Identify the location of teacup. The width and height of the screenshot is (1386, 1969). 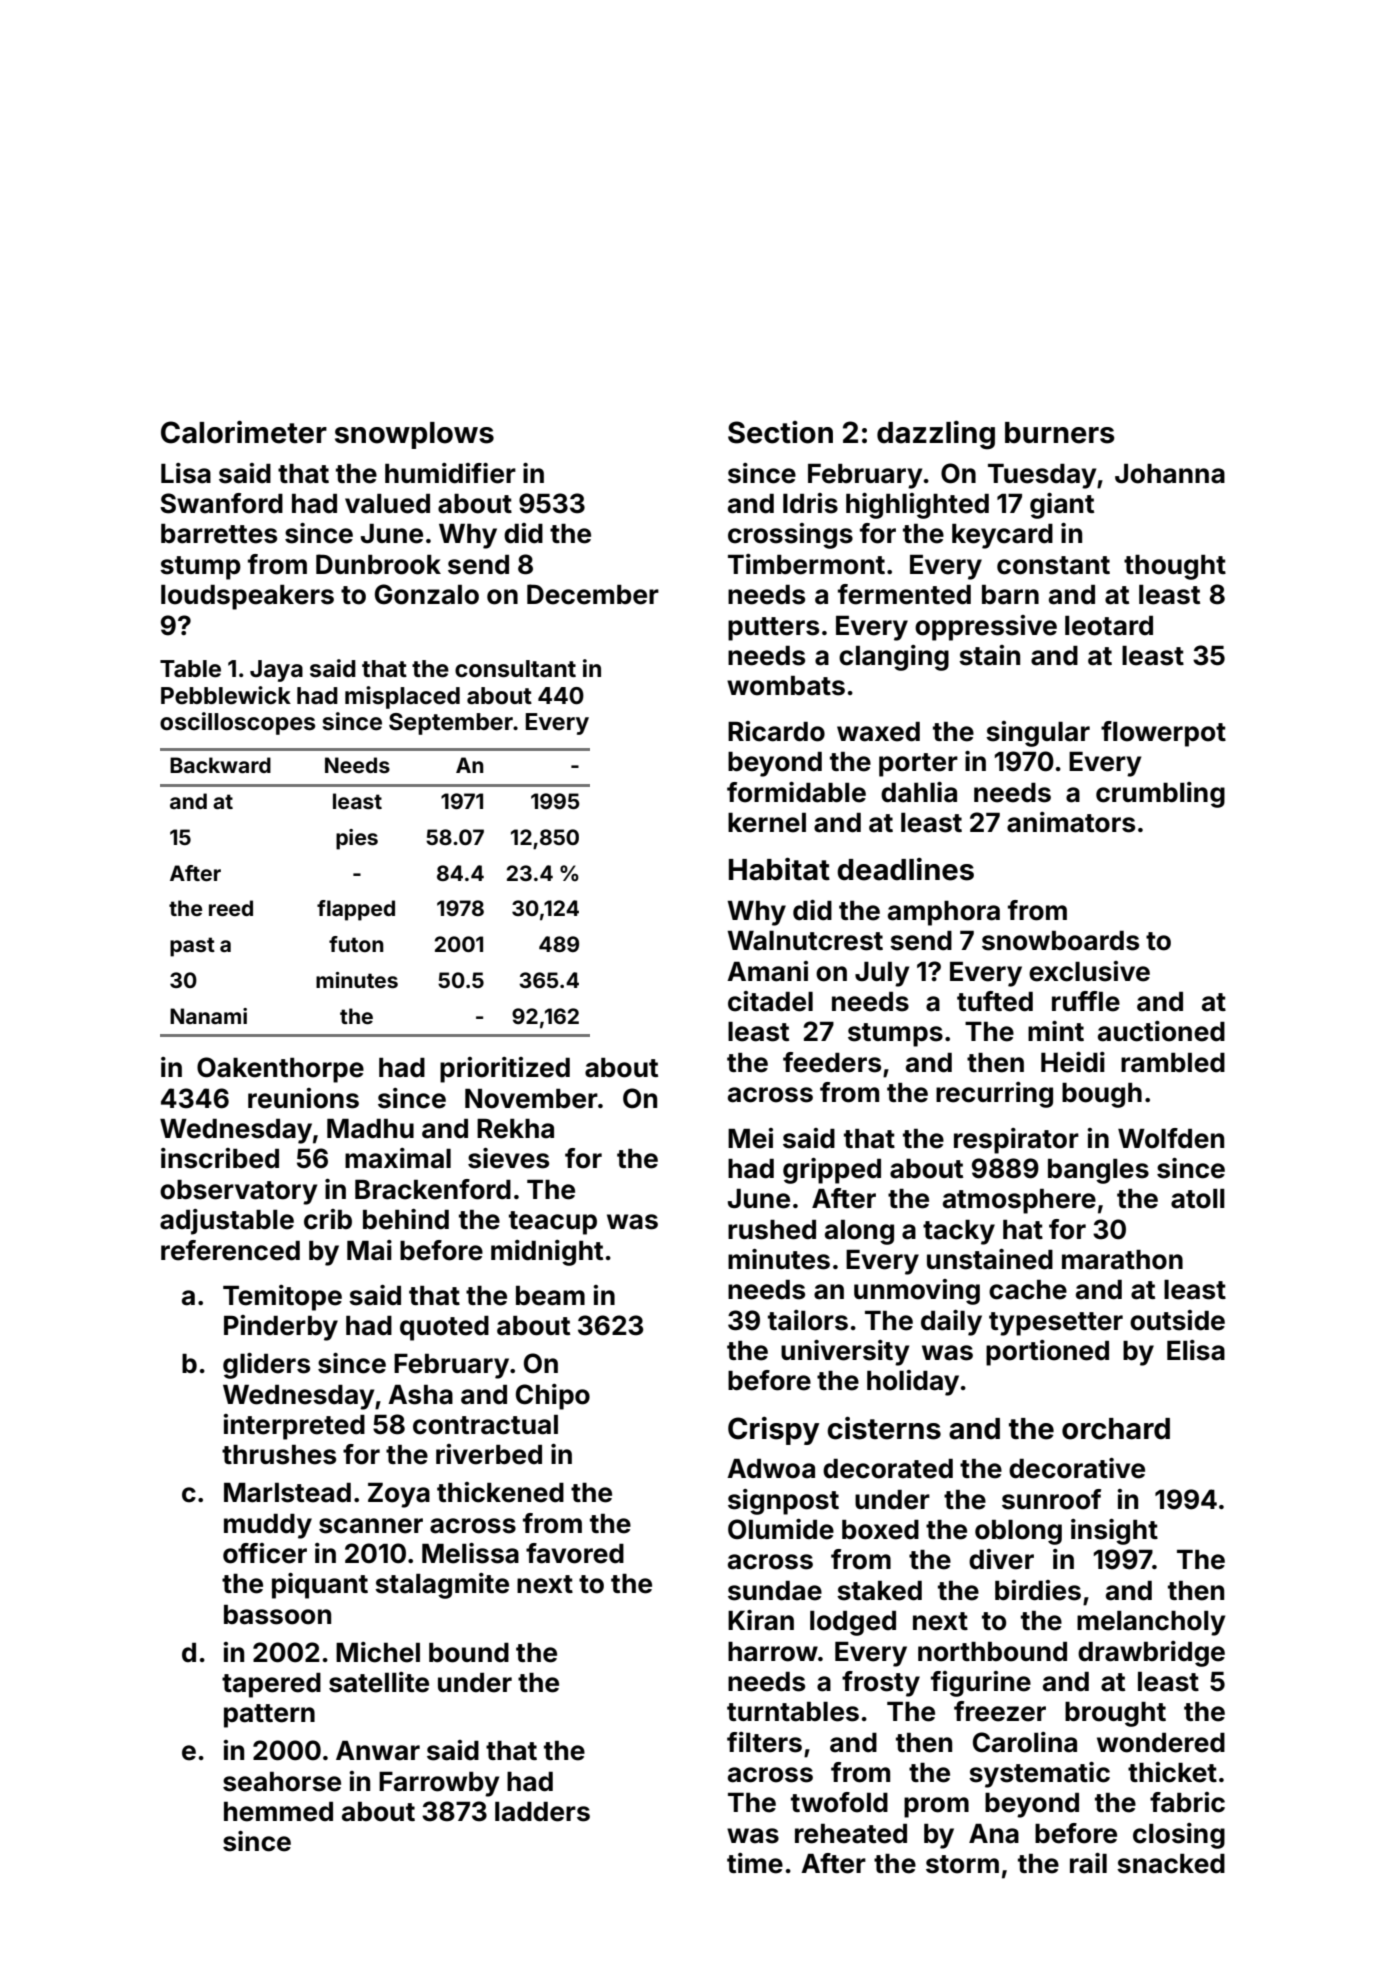
(553, 1223).
